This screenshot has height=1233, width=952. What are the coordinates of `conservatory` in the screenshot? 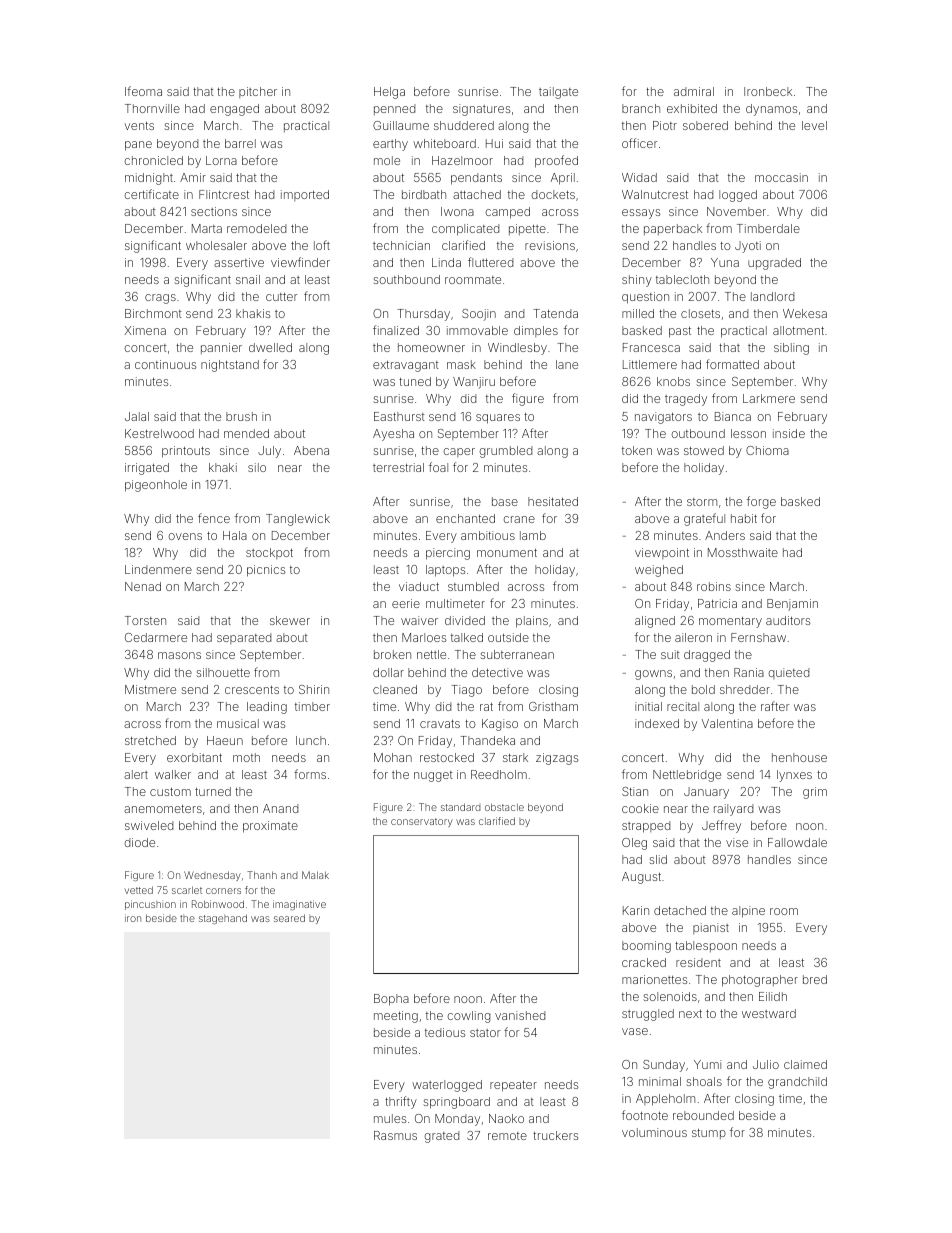 It's located at (422, 822).
